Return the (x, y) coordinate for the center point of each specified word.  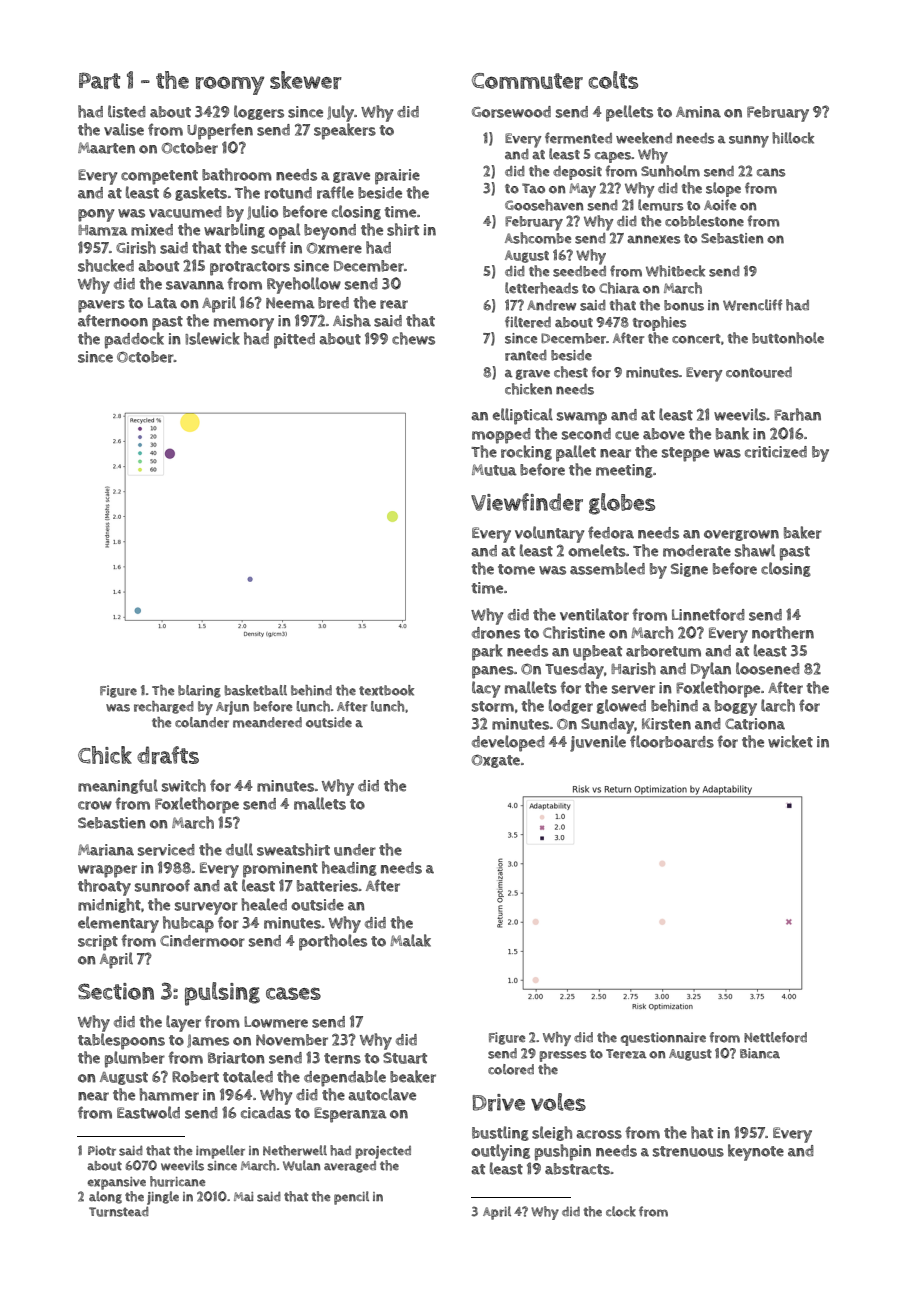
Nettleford (775, 1037)
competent (159, 177)
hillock (793, 138)
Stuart (405, 1058)
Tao (533, 188)
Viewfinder (527, 502)
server (633, 689)
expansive (116, 1183)
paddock (134, 340)
